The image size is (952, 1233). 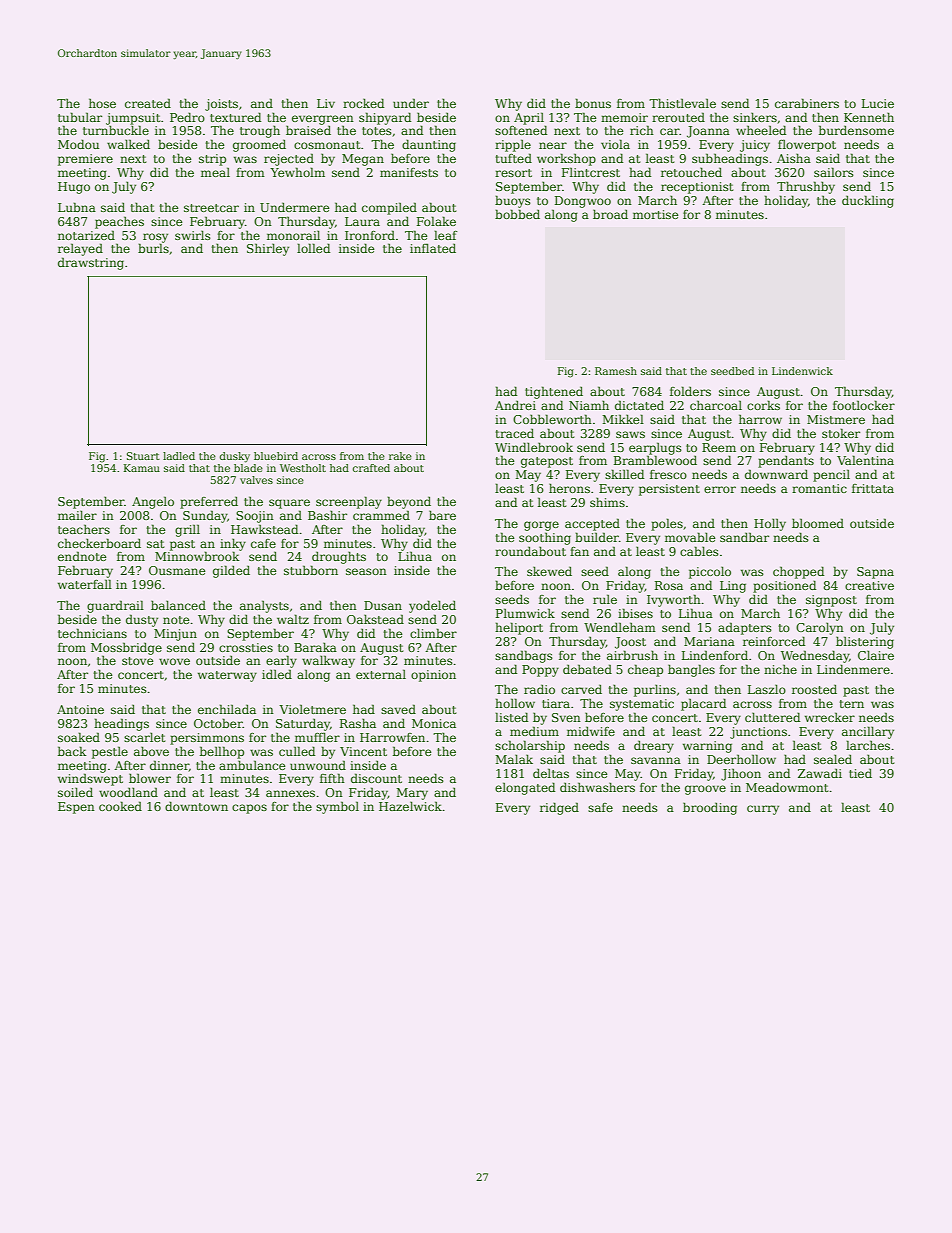 I want to click on herons, so click(x=569, y=488).
